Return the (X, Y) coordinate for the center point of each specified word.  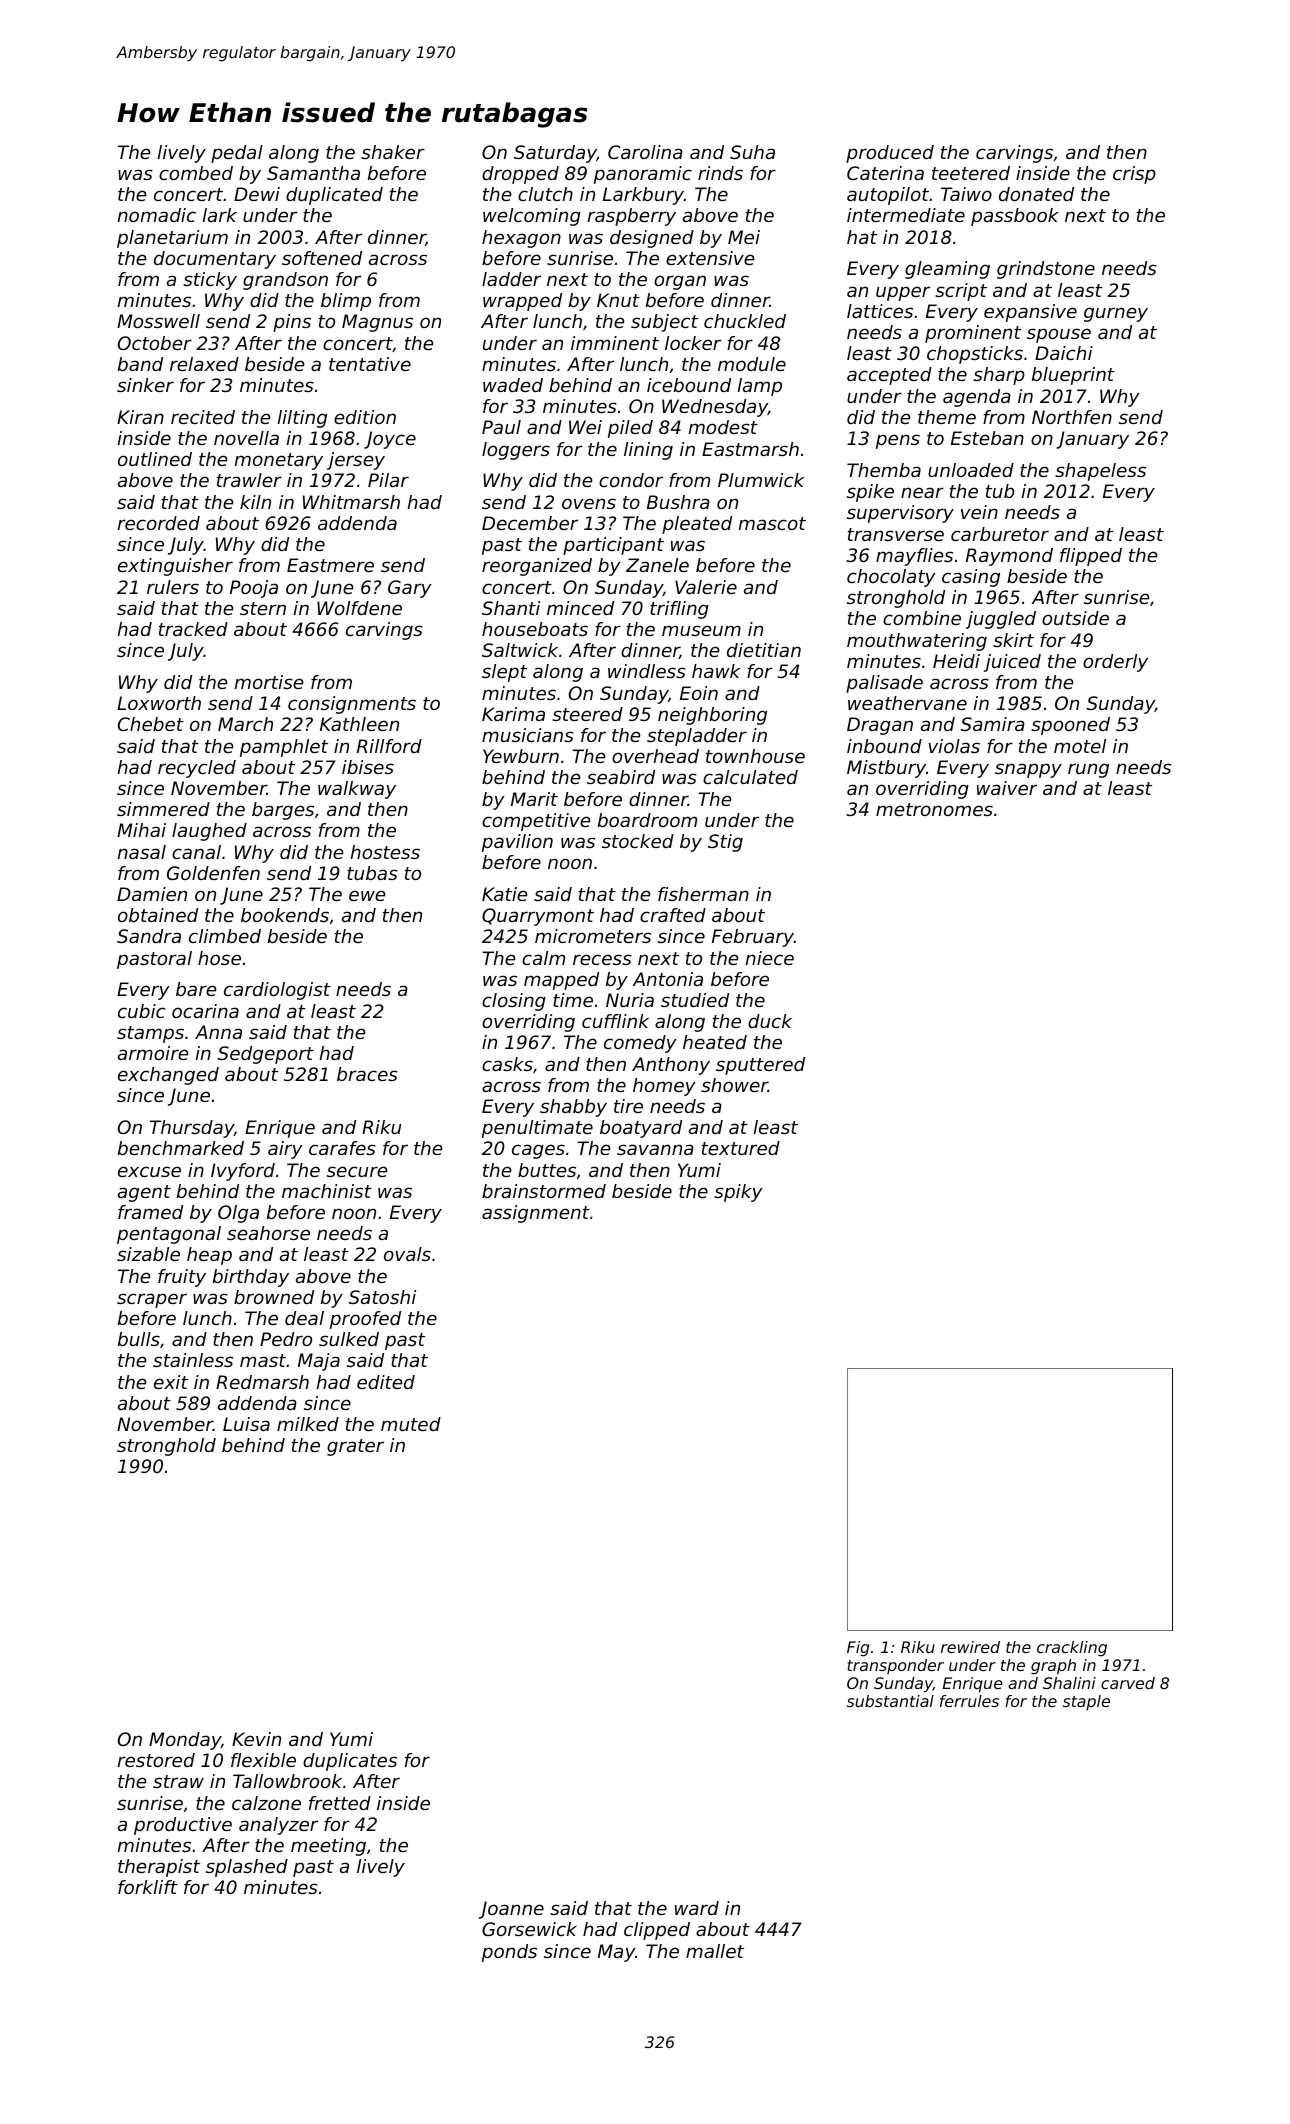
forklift (148, 1887)
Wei (585, 427)
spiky (738, 1193)
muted (411, 1424)
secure (357, 1171)
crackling (1072, 1649)
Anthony (671, 1066)
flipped (1091, 557)
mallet (715, 1951)
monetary (279, 461)
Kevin (256, 1739)
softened (322, 258)
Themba (884, 470)
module (752, 364)
